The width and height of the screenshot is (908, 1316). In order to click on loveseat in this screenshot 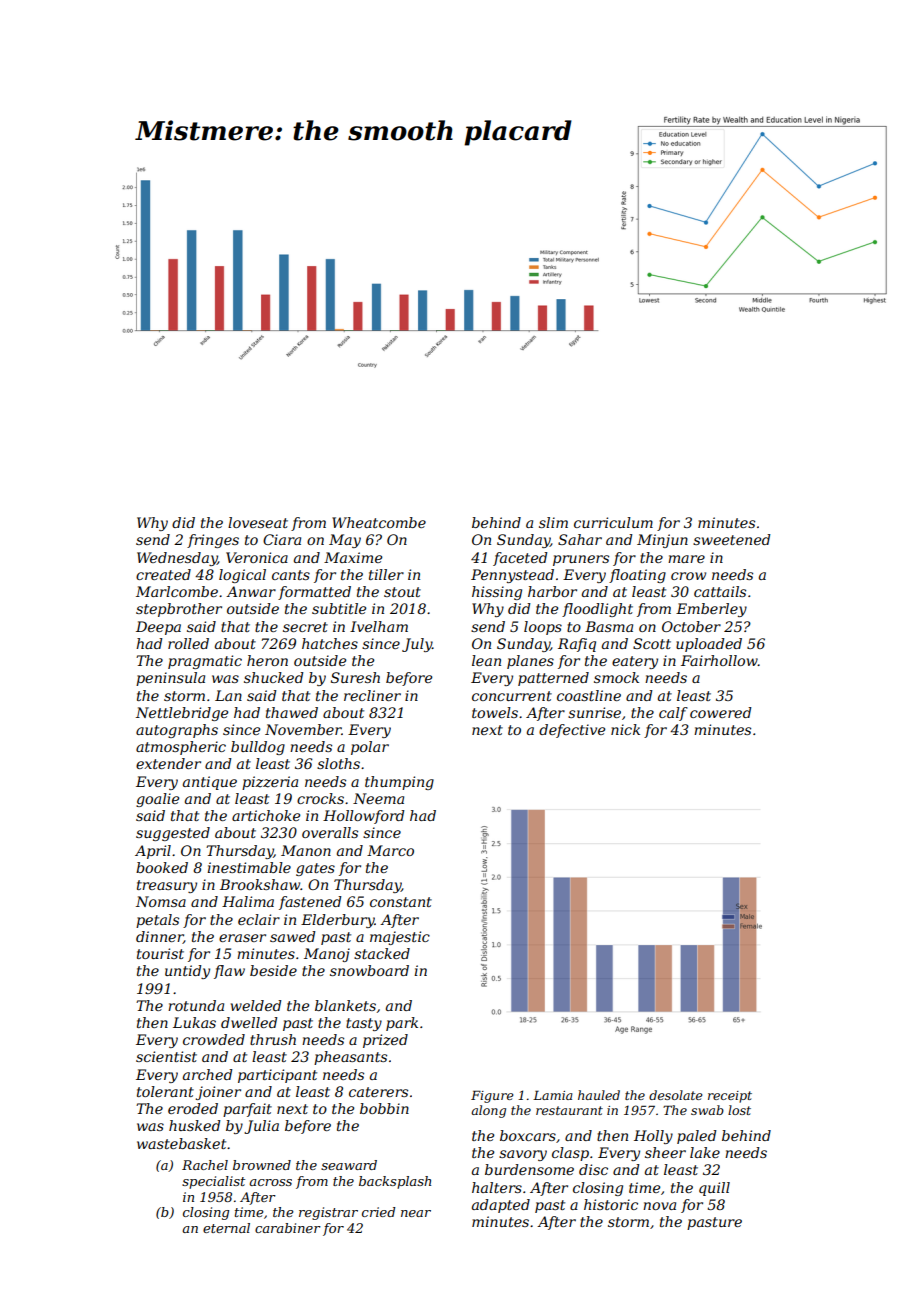, I will do `click(258, 522)`.
